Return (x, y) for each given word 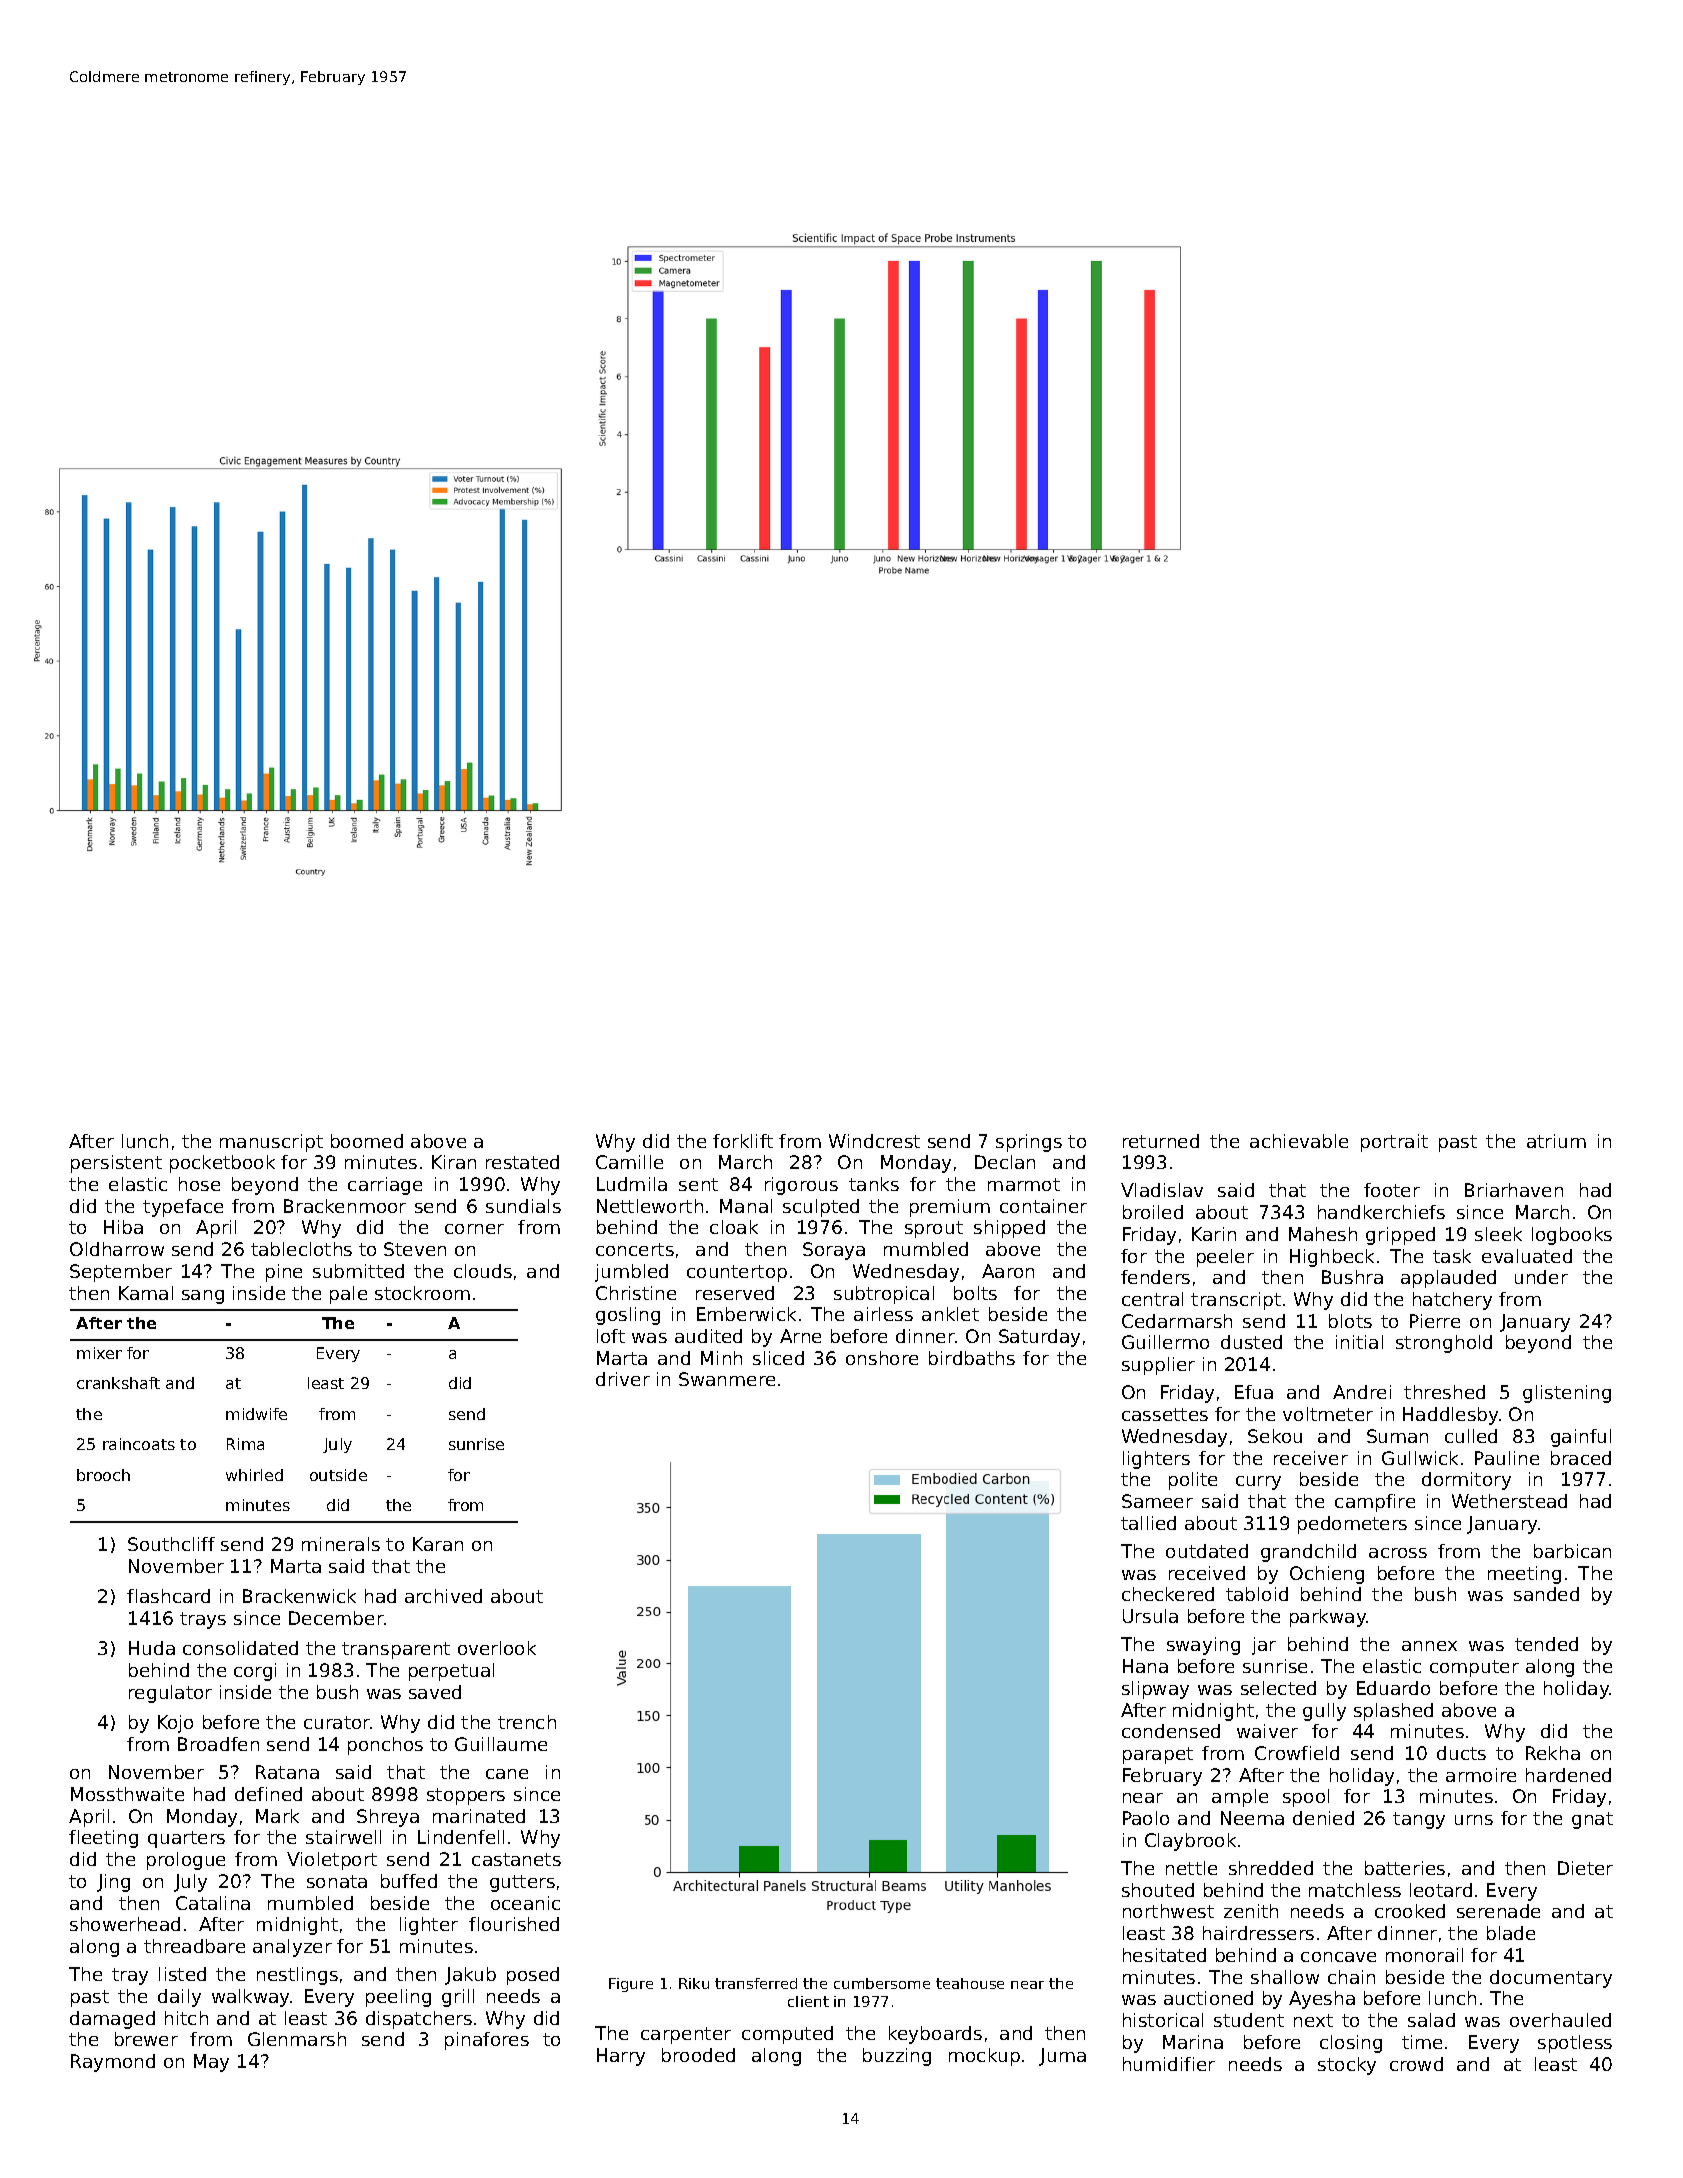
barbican (1572, 1551)
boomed (367, 1141)
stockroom (422, 1293)
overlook (497, 1648)
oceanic (525, 1903)
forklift (743, 1141)
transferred (756, 1983)
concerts (635, 1249)
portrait (1394, 1143)
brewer (146, 2039)
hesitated (1164, 1955)
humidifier (1169, 2064)
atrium (1556, 1141)
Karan (438, 1544)
